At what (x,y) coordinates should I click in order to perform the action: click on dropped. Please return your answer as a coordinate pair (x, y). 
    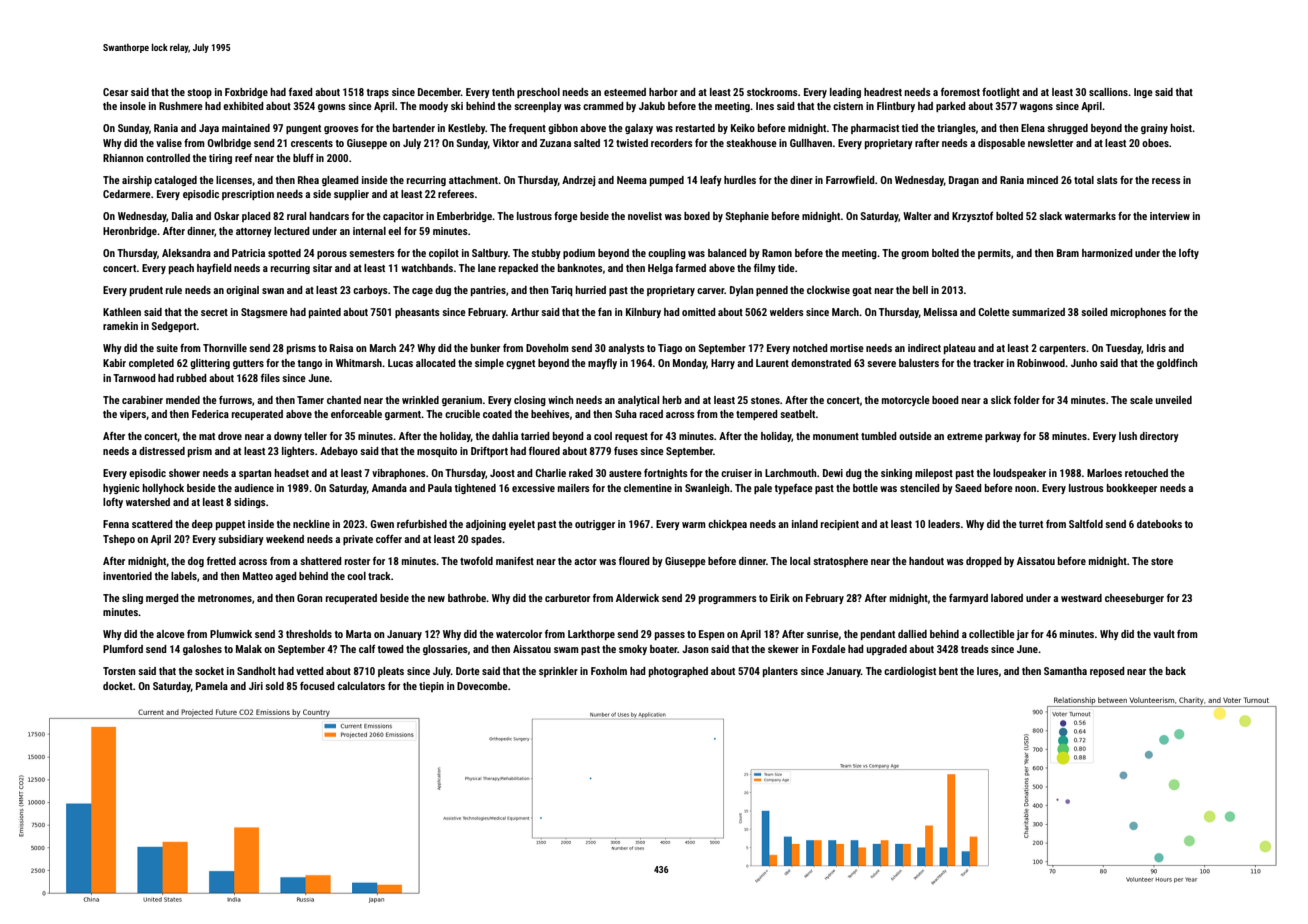
    Looking at the image, I should click on (984, 562).
